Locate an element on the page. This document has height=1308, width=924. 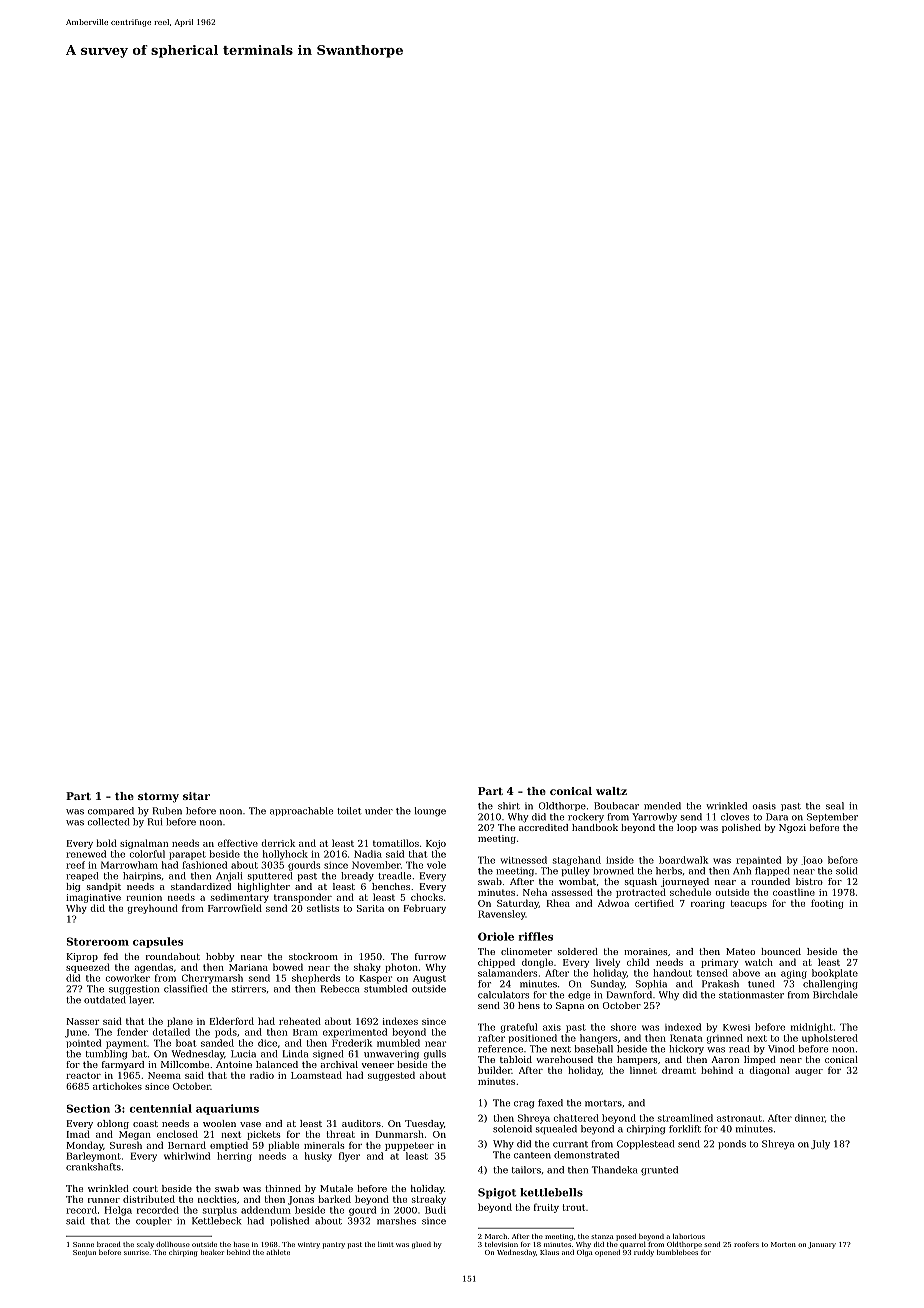
reactor is located at coordinates (83, 1075).
